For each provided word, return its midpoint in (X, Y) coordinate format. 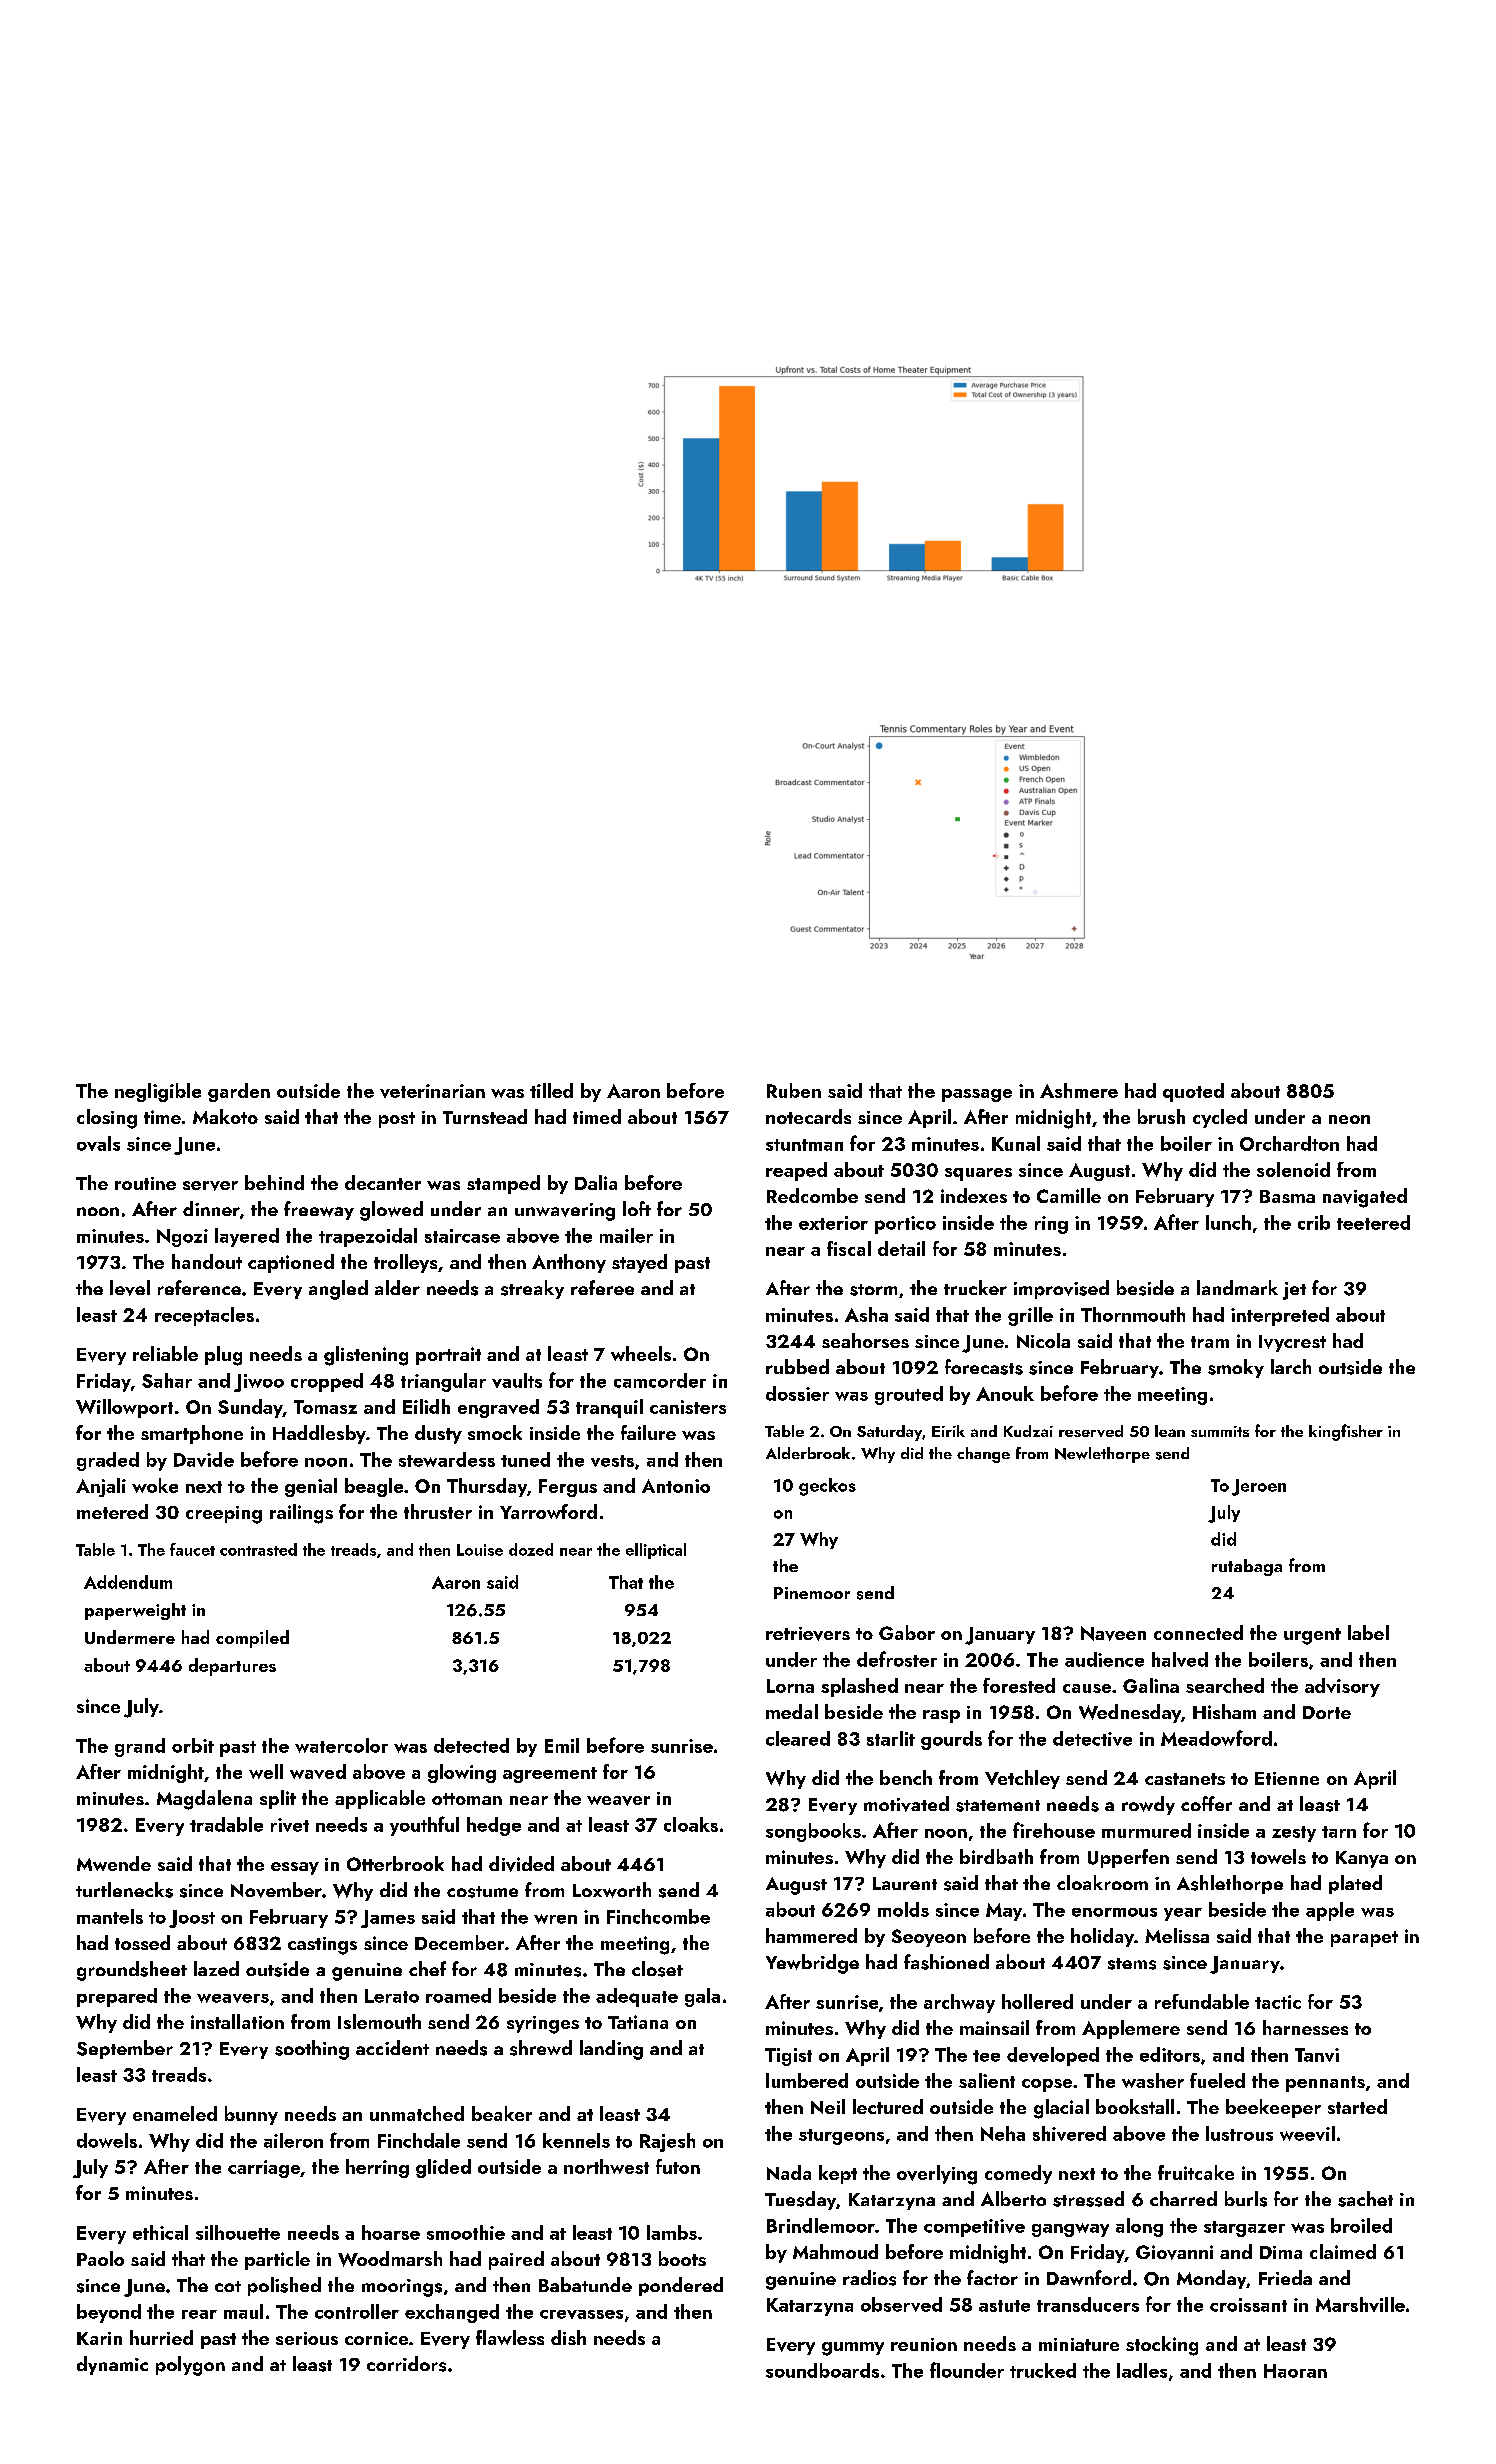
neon (1349, 1119)
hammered (811, 1935)
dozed (531, 1549)
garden (239, 1092)
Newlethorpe (1102, 1455)
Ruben (794, 1090)
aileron (293, 2140)
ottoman (467, 1799)
